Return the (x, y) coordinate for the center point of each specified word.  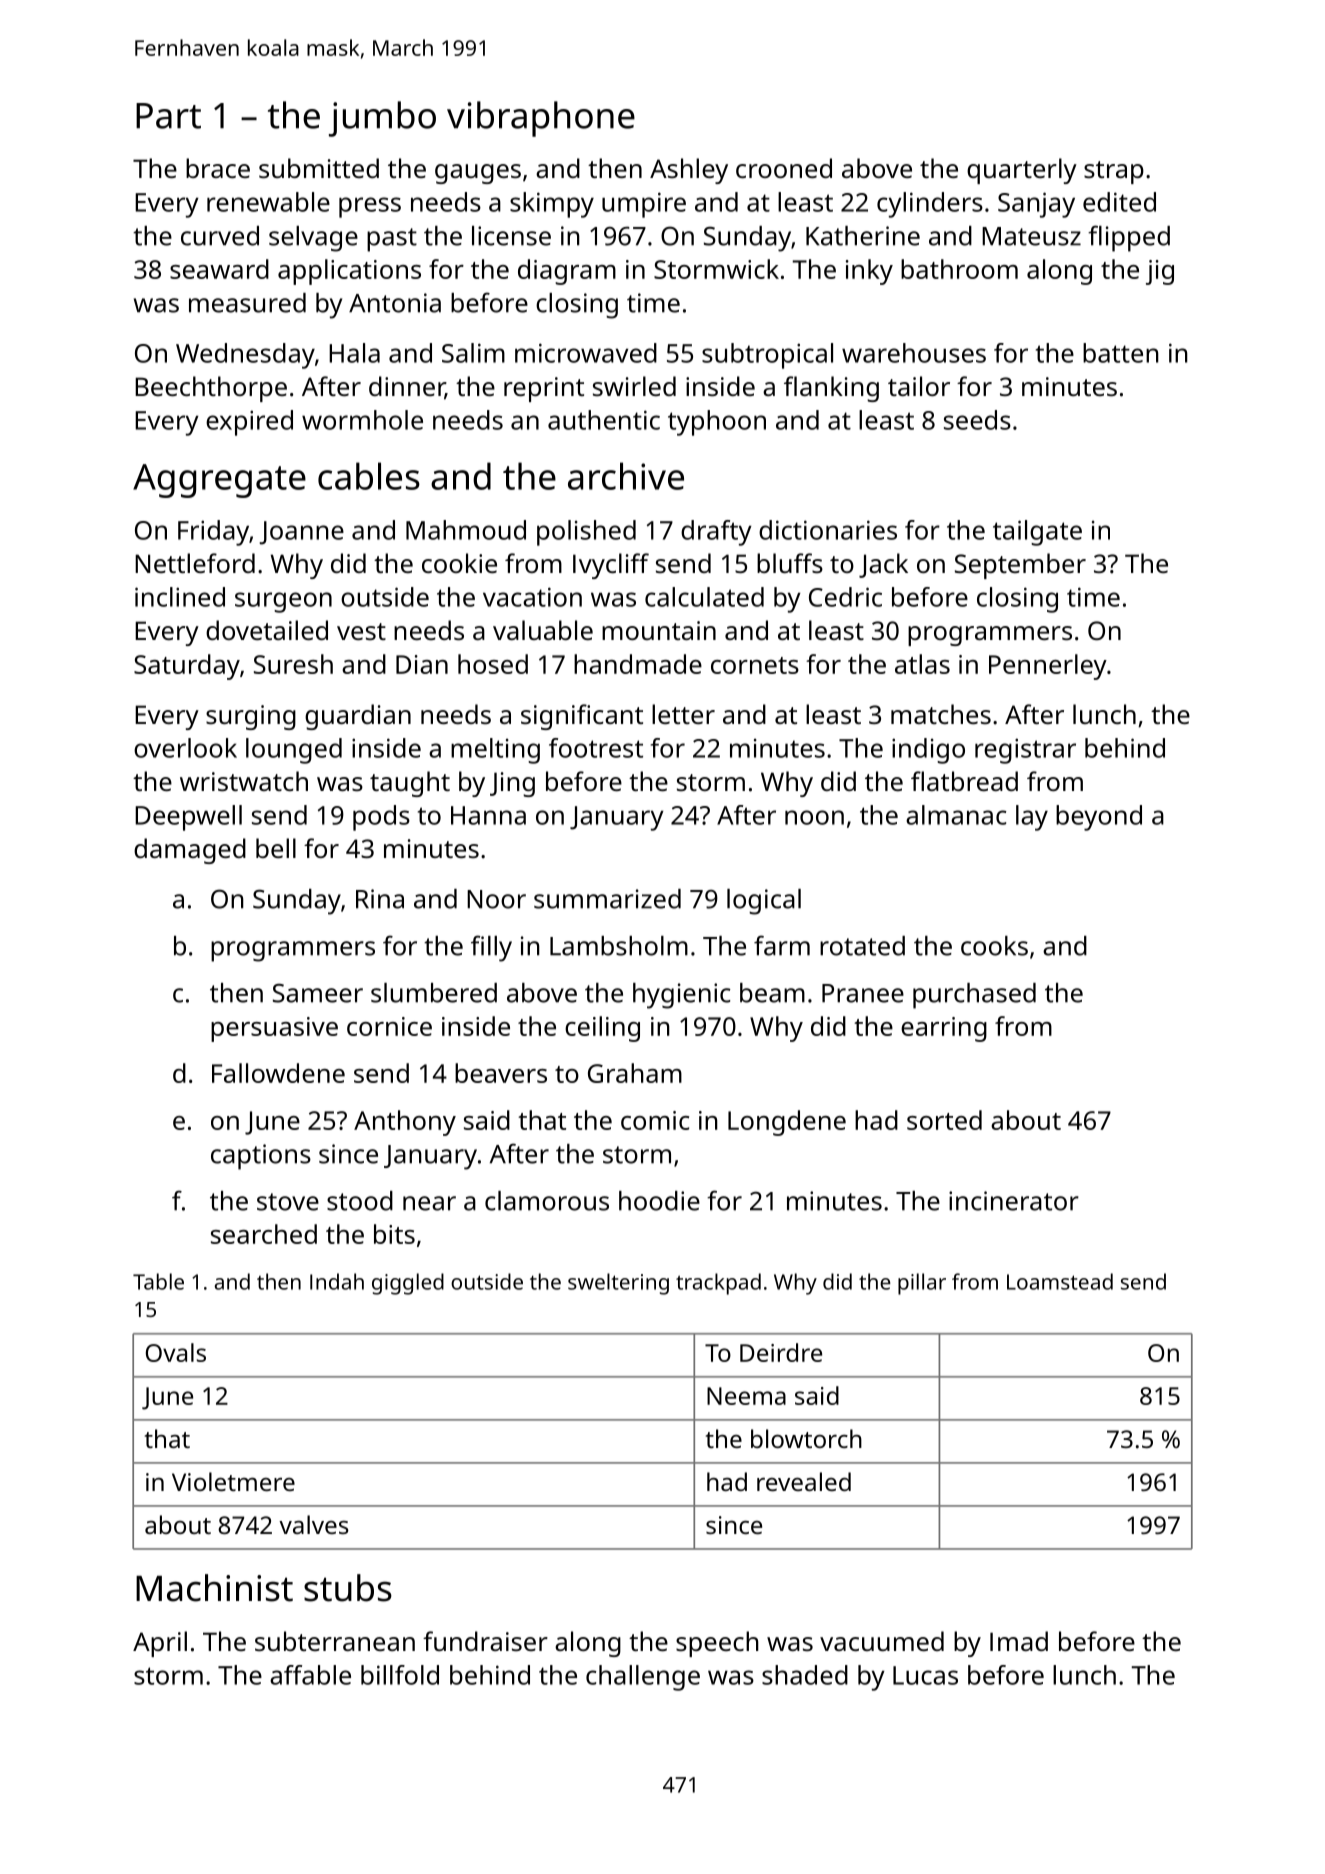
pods (381, 818)
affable (310, 1675)
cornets (755, 665)
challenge (643, 1678)
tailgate (1037, 533)
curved (220, 236)
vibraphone (541, 119)
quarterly (1022, 171)
